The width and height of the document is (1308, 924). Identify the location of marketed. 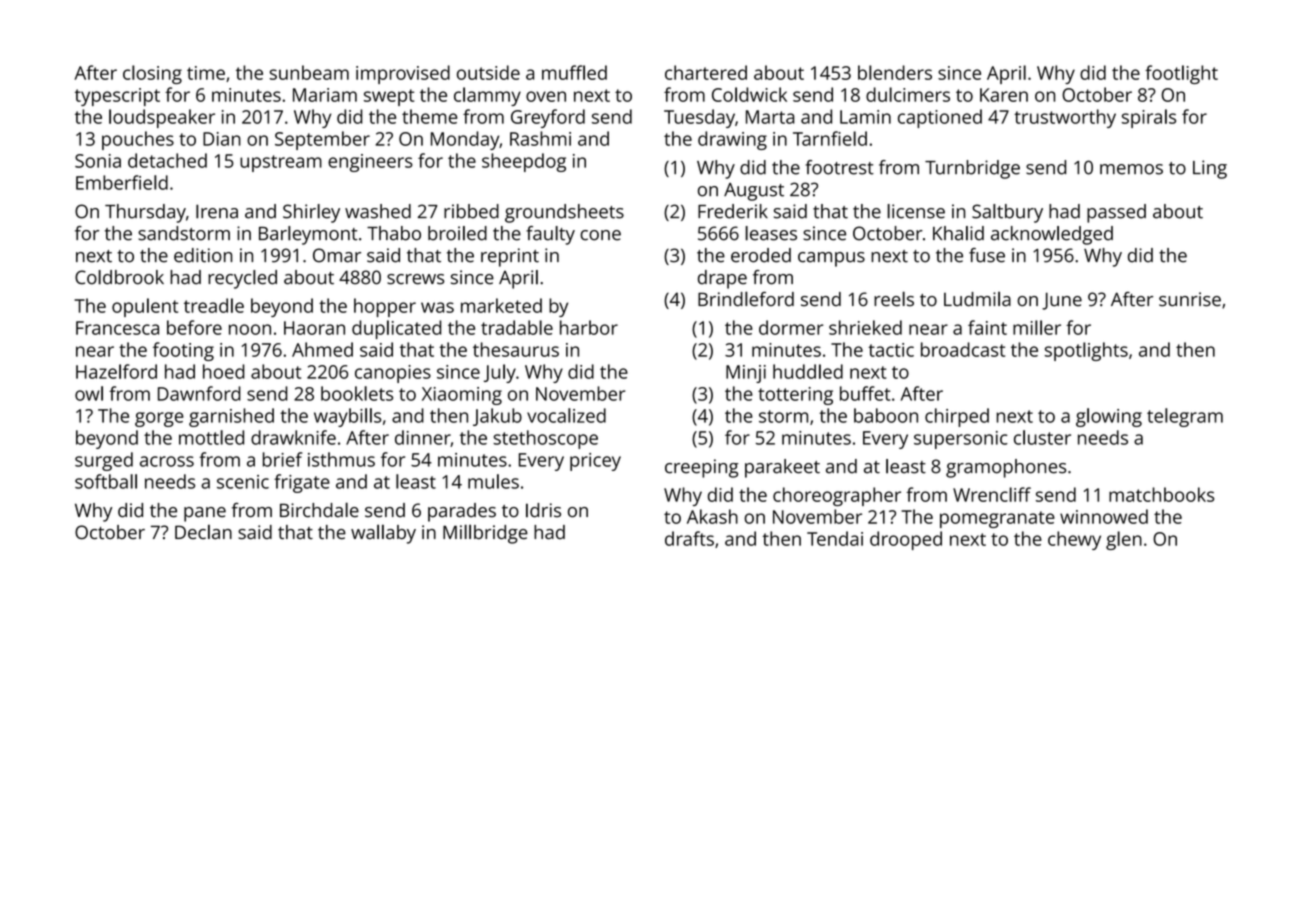
(501, 305).
